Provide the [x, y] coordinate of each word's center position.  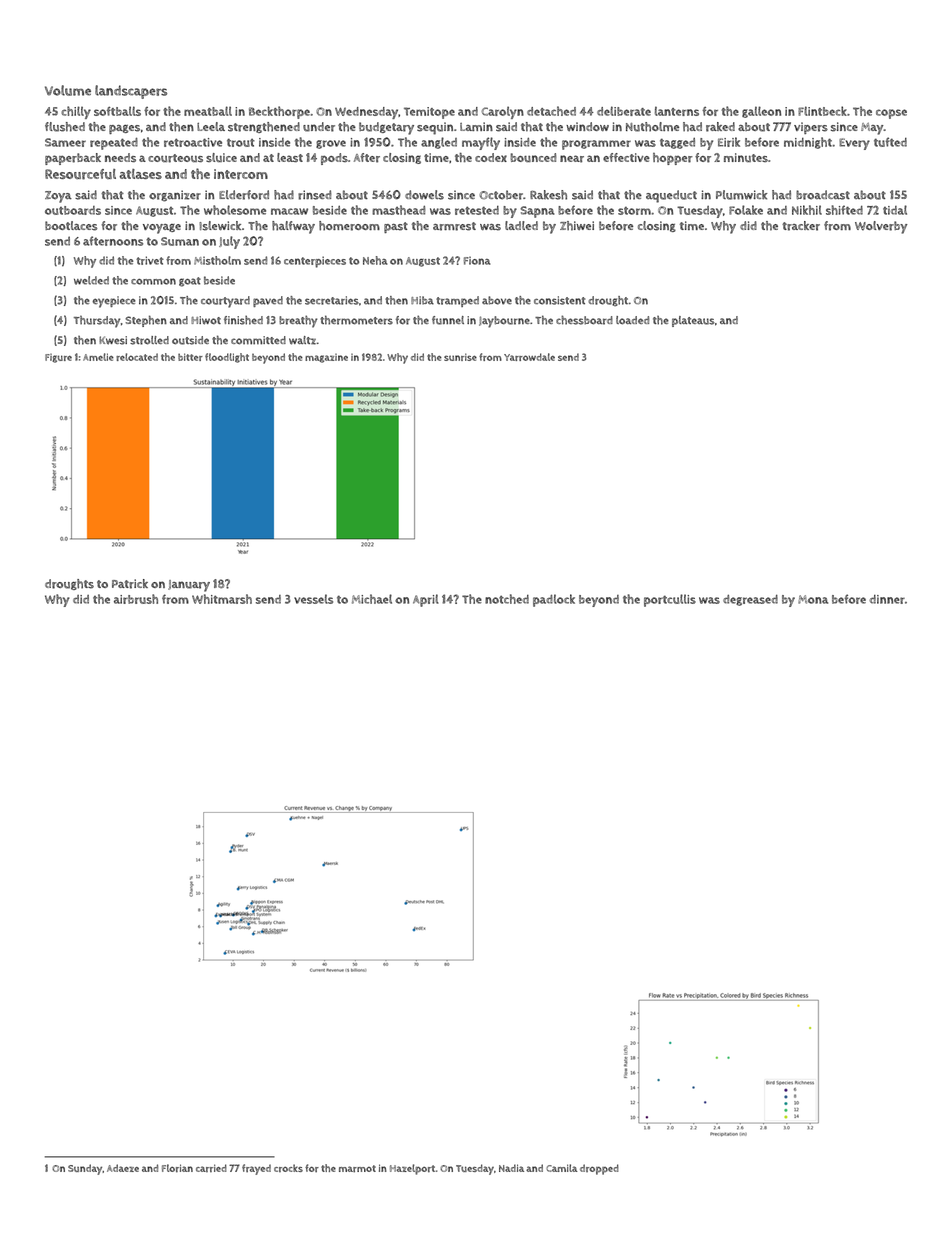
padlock [554, 600]
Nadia [511, 1168]
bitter [190, 357]
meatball [208, 111]
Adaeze [123, 1168]
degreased [750, 600]
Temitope [429, 113]
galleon [761, 112]
